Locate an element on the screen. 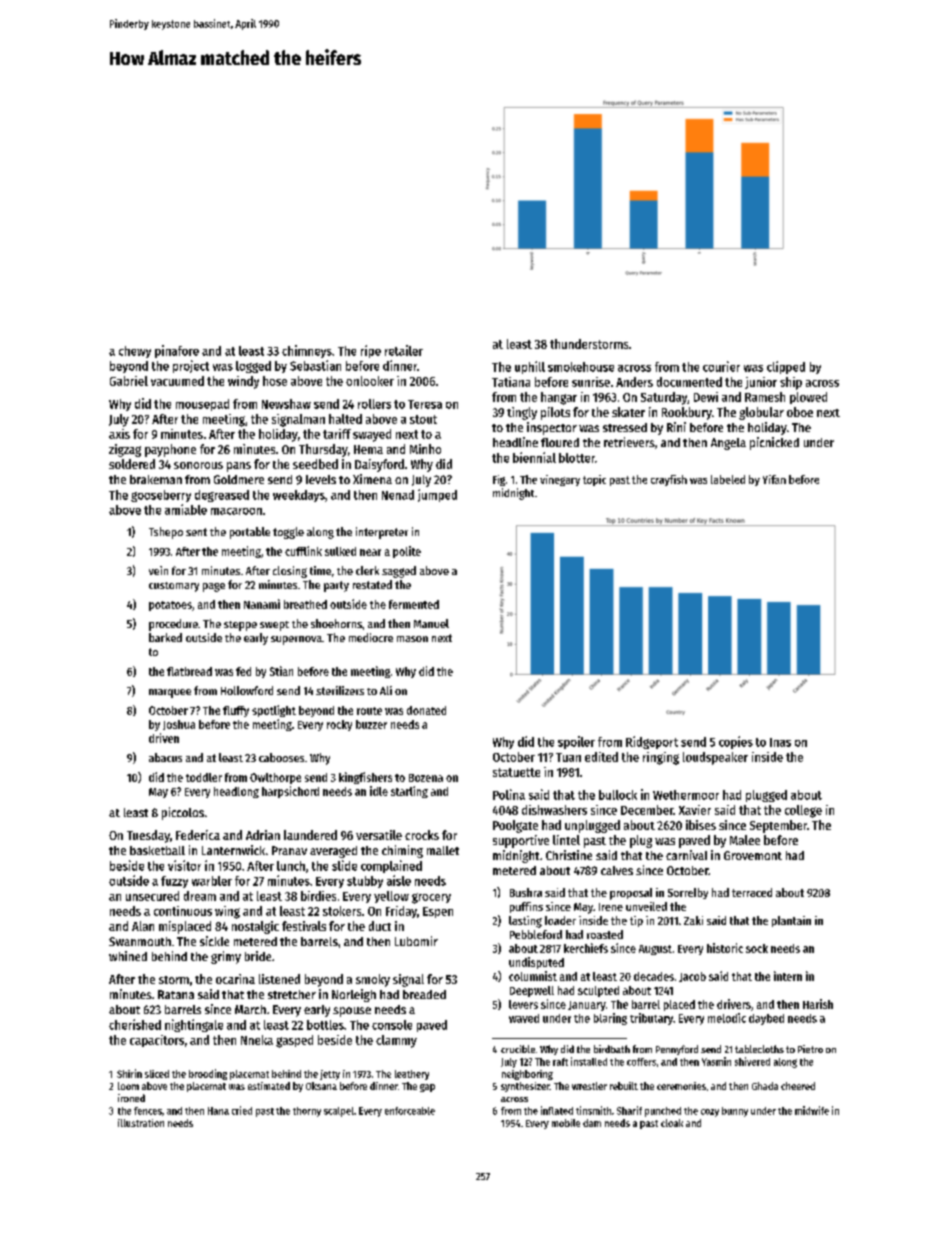 The height and width of the screenshot is (1233, 952). Ridgeport is located at coordinates (652, 742).
